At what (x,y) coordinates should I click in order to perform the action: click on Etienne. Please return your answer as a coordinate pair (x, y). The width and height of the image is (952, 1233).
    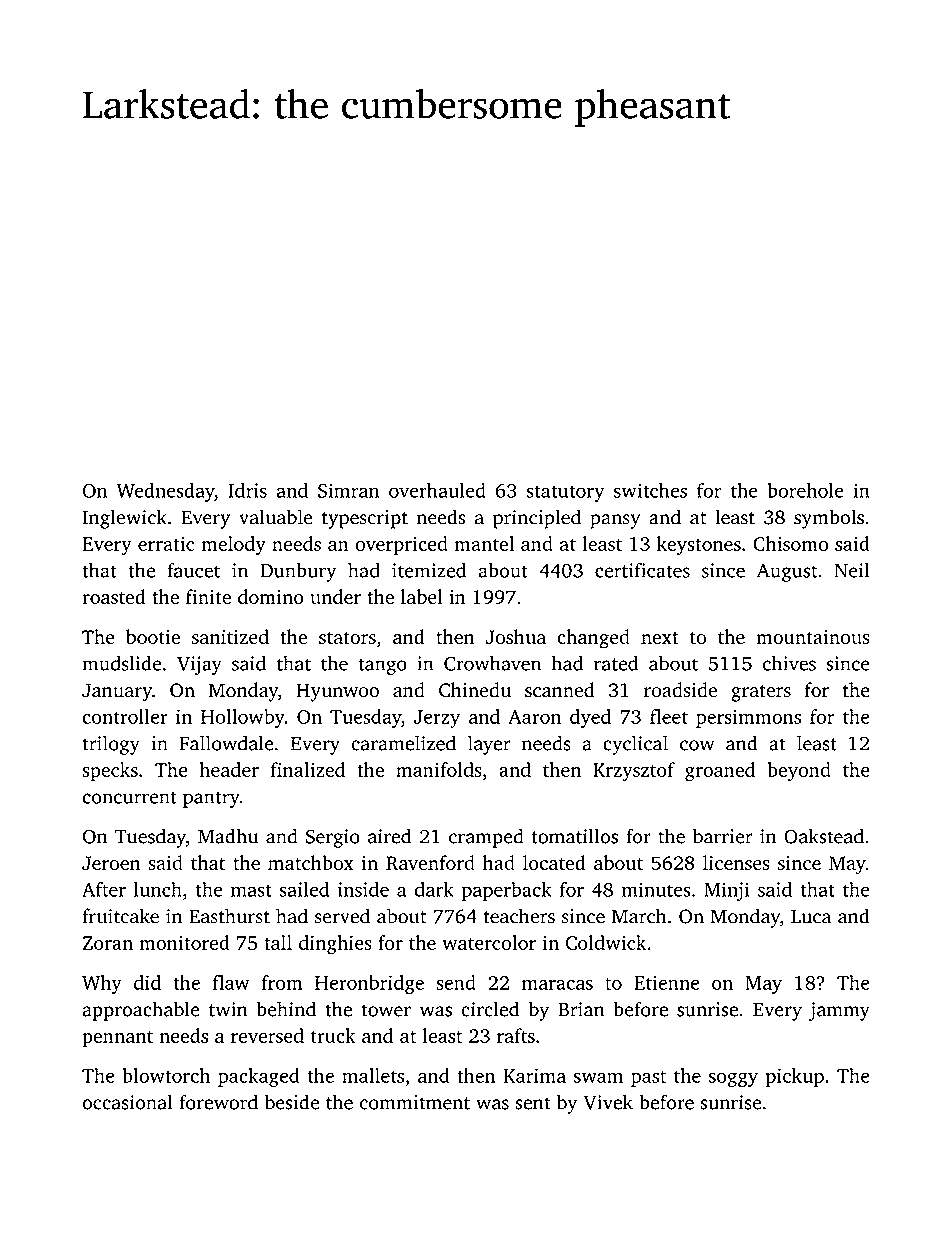
    Looking at the image, I should click on (666, 982).
